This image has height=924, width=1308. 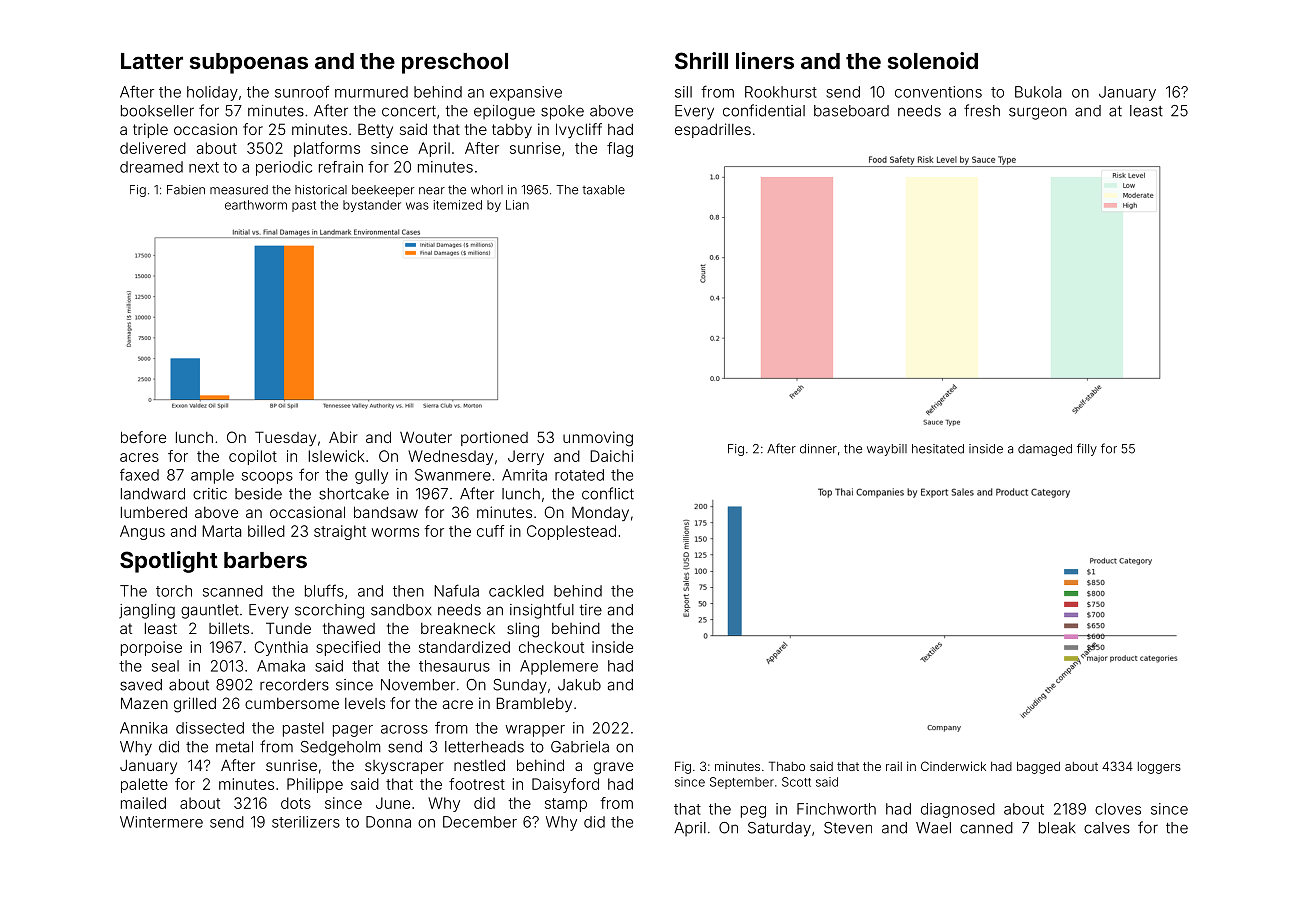 I want to click on tire, so click(x=590, y=610).
